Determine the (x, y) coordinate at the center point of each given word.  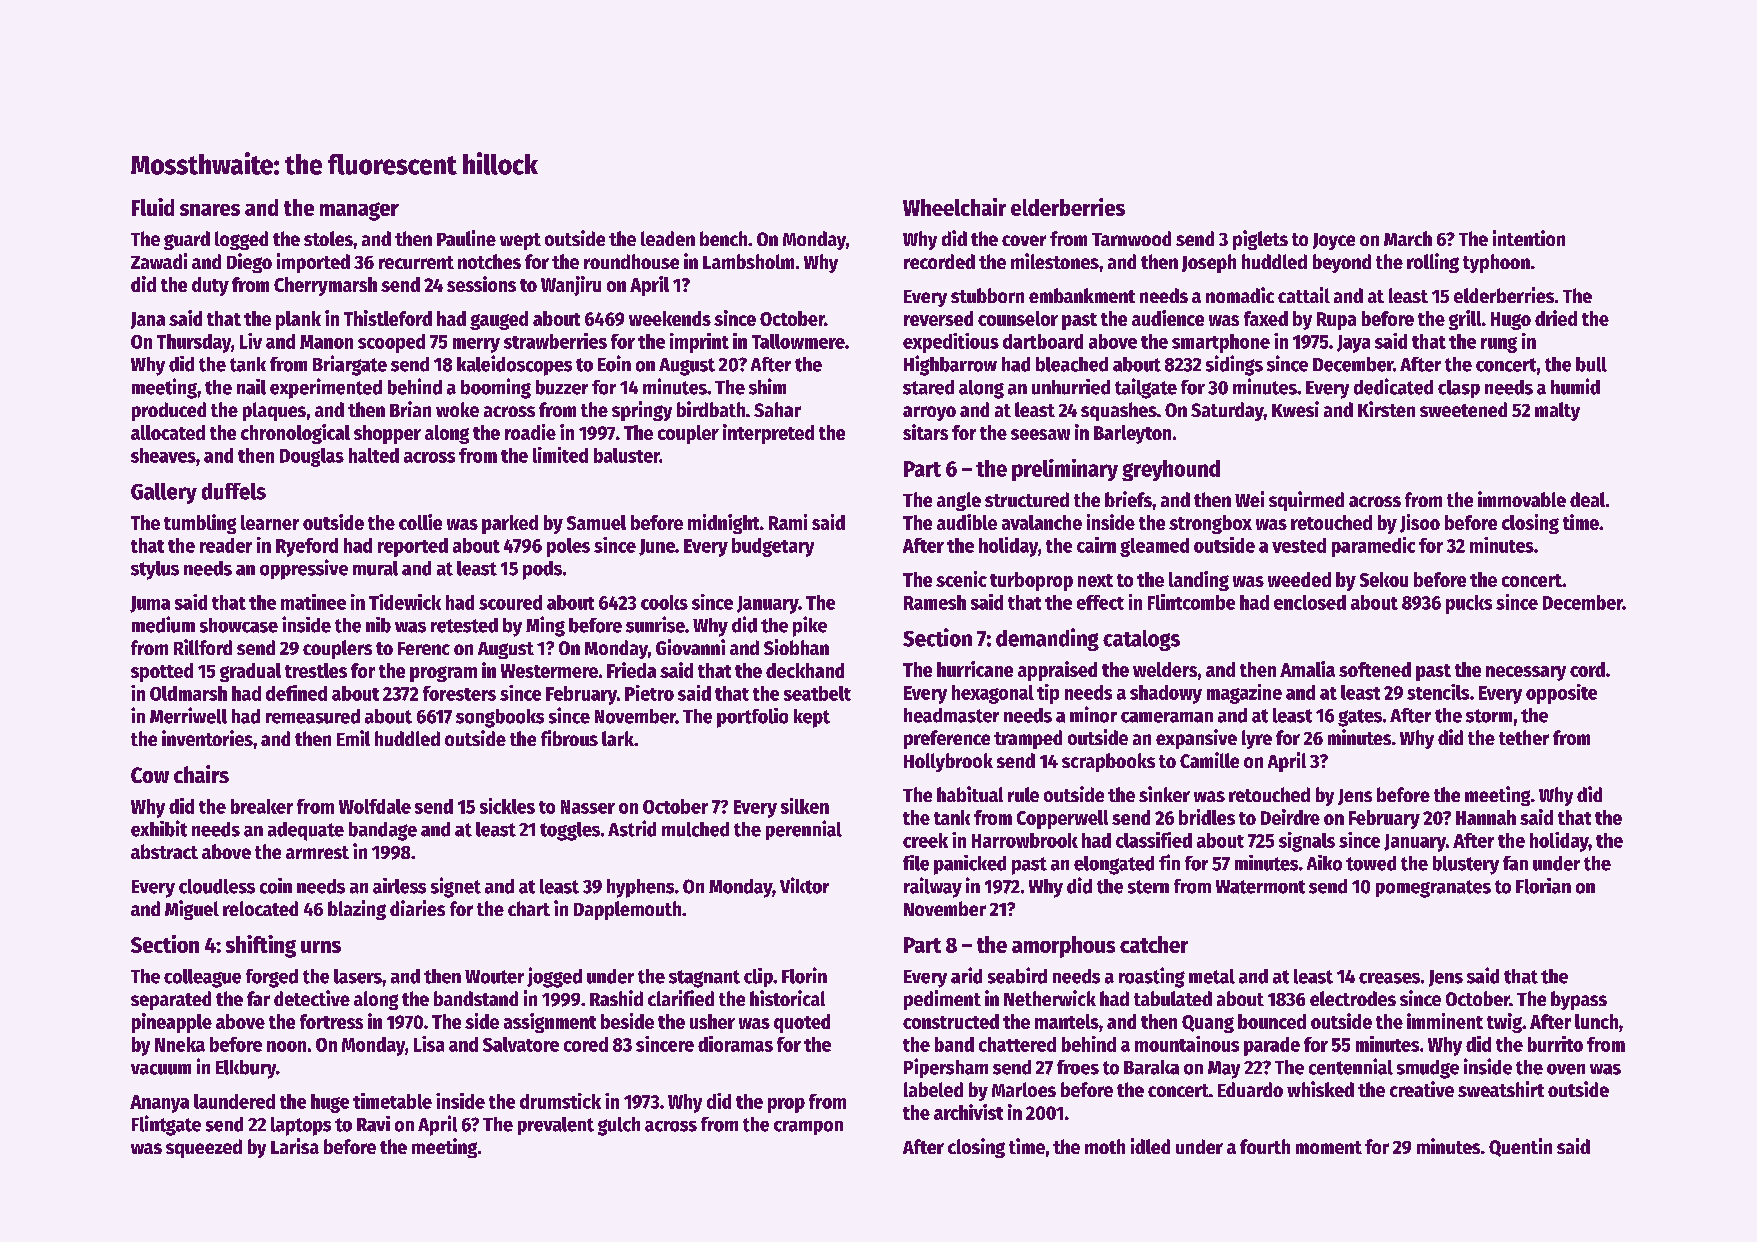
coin (276, 886)
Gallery (164, 493)
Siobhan (796, 647)
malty (1557, 411)
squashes (1119, 411)
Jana (148, 320)
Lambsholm (748, 261)
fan (1515, 863)
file (916, 863)
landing (1199, 581)
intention (1529, 238)
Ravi (373, 1124)
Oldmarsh (188, 693)
